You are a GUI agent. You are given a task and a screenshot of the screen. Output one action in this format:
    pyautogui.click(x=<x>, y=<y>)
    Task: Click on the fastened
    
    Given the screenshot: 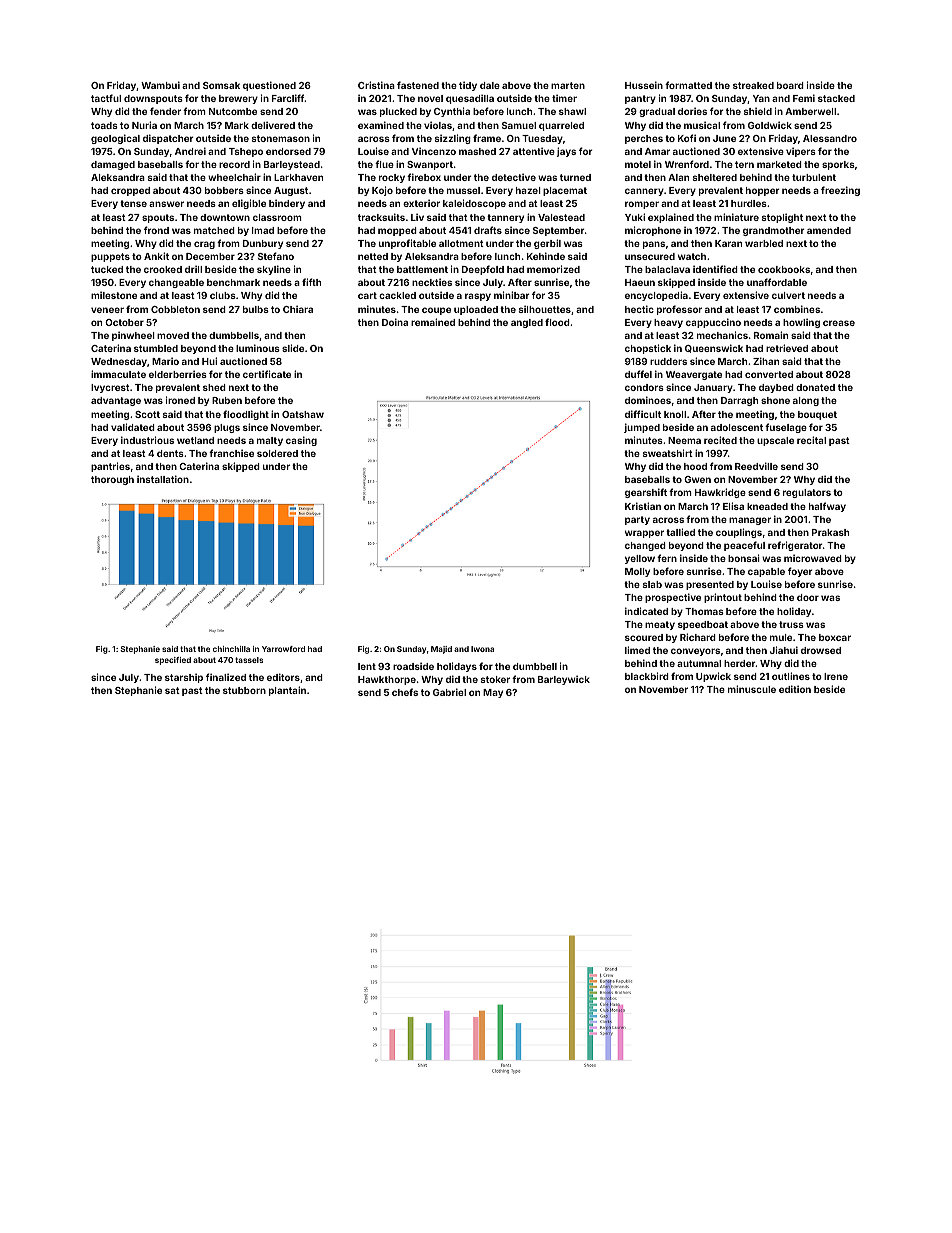 What is the action you would take?
    pyautogui.click(x=418, y=85)
